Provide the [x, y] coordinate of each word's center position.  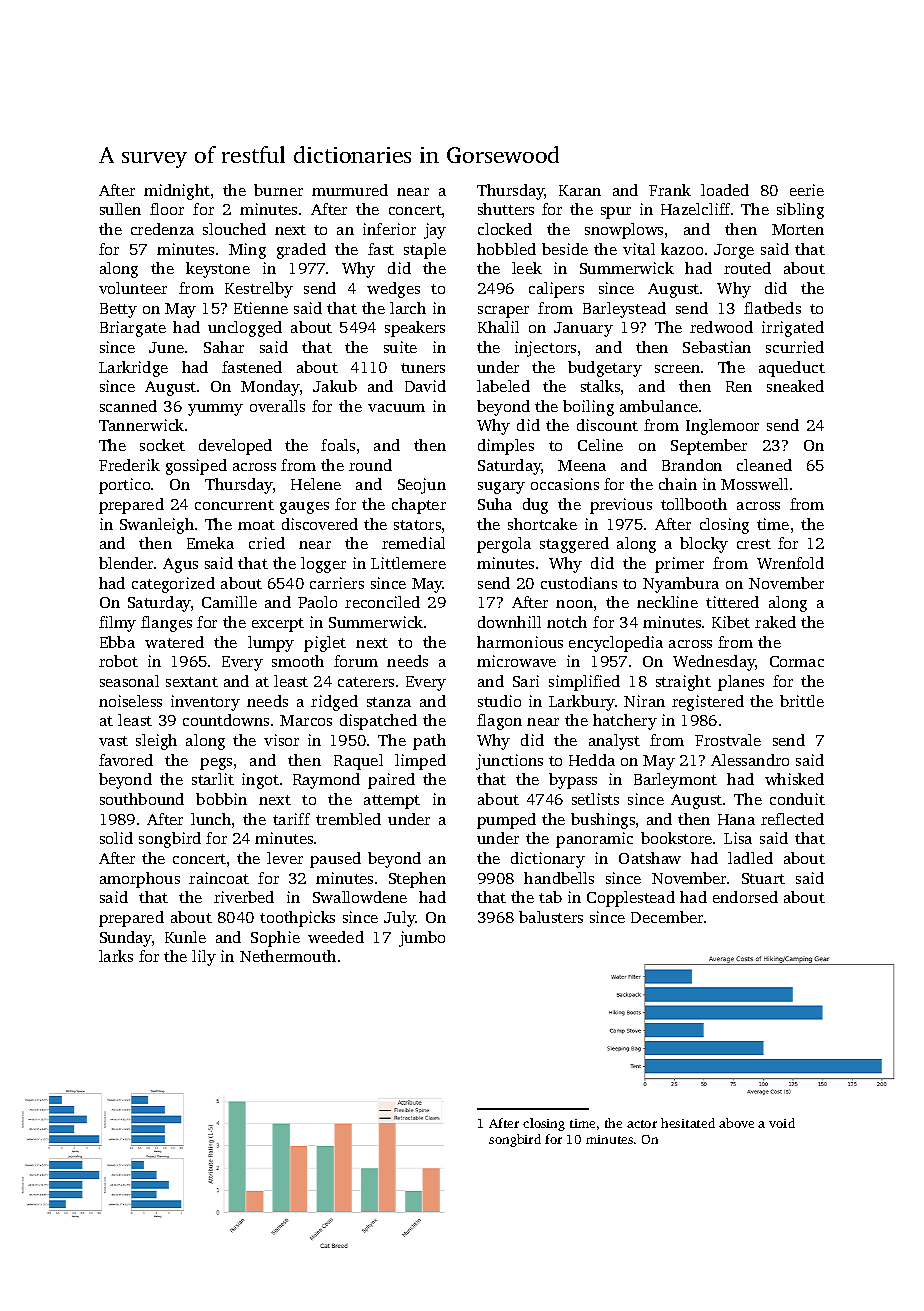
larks [116, 956]
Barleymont [675, 781]
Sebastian [717, 347]
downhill [509, 622]
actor [642, 1124]
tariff [291, 819]
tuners [423, 368]
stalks [600, 386]
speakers [415, 329]
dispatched [378, 722]
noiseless [130, 701]
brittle [802, 701]
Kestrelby [259, 290]
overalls [277, 406]
